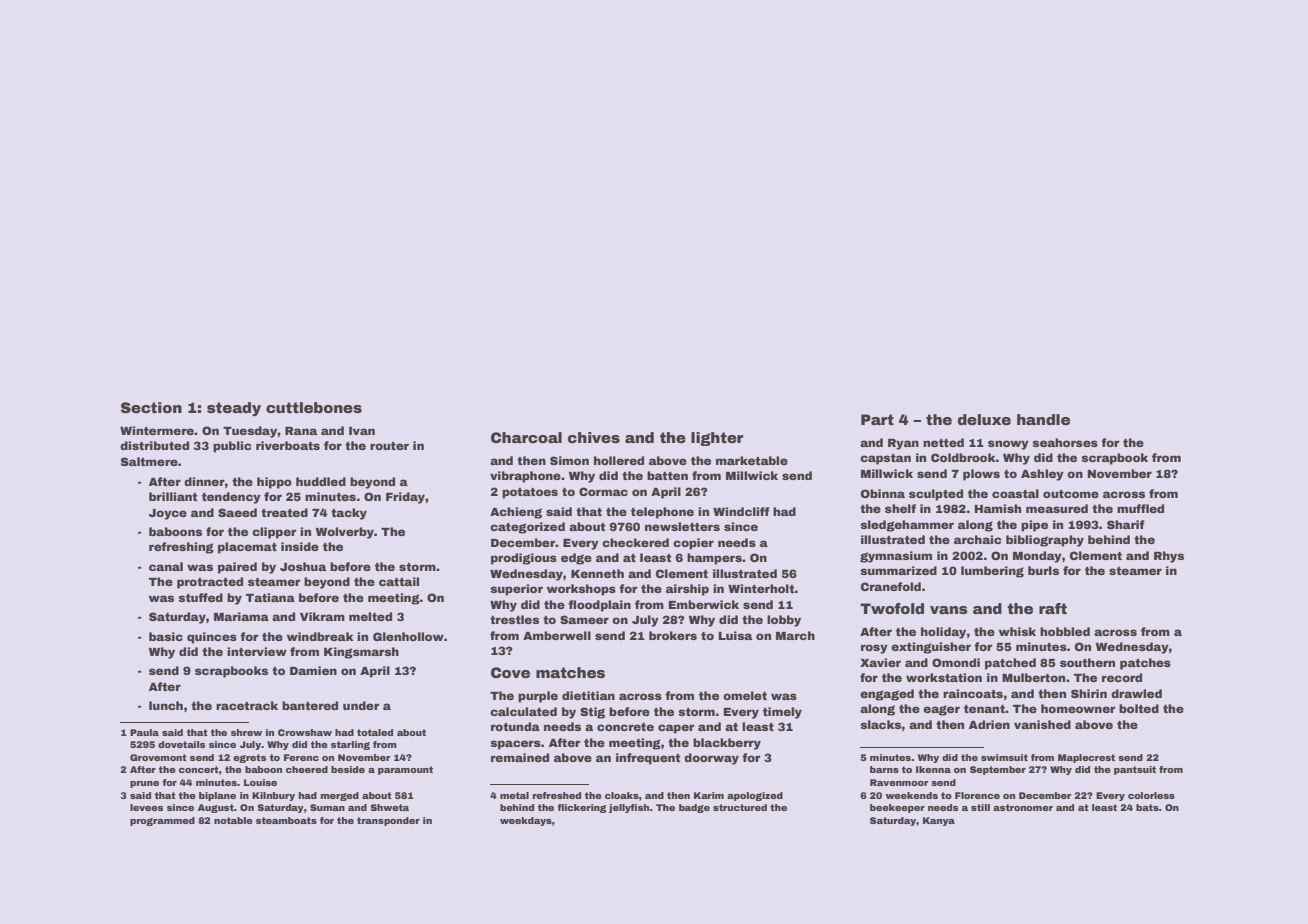 This document has width=1308, height=924. What do you see at coordinates (782, 713) in the document?
I see `timely` at bounding box center [782, 713].
